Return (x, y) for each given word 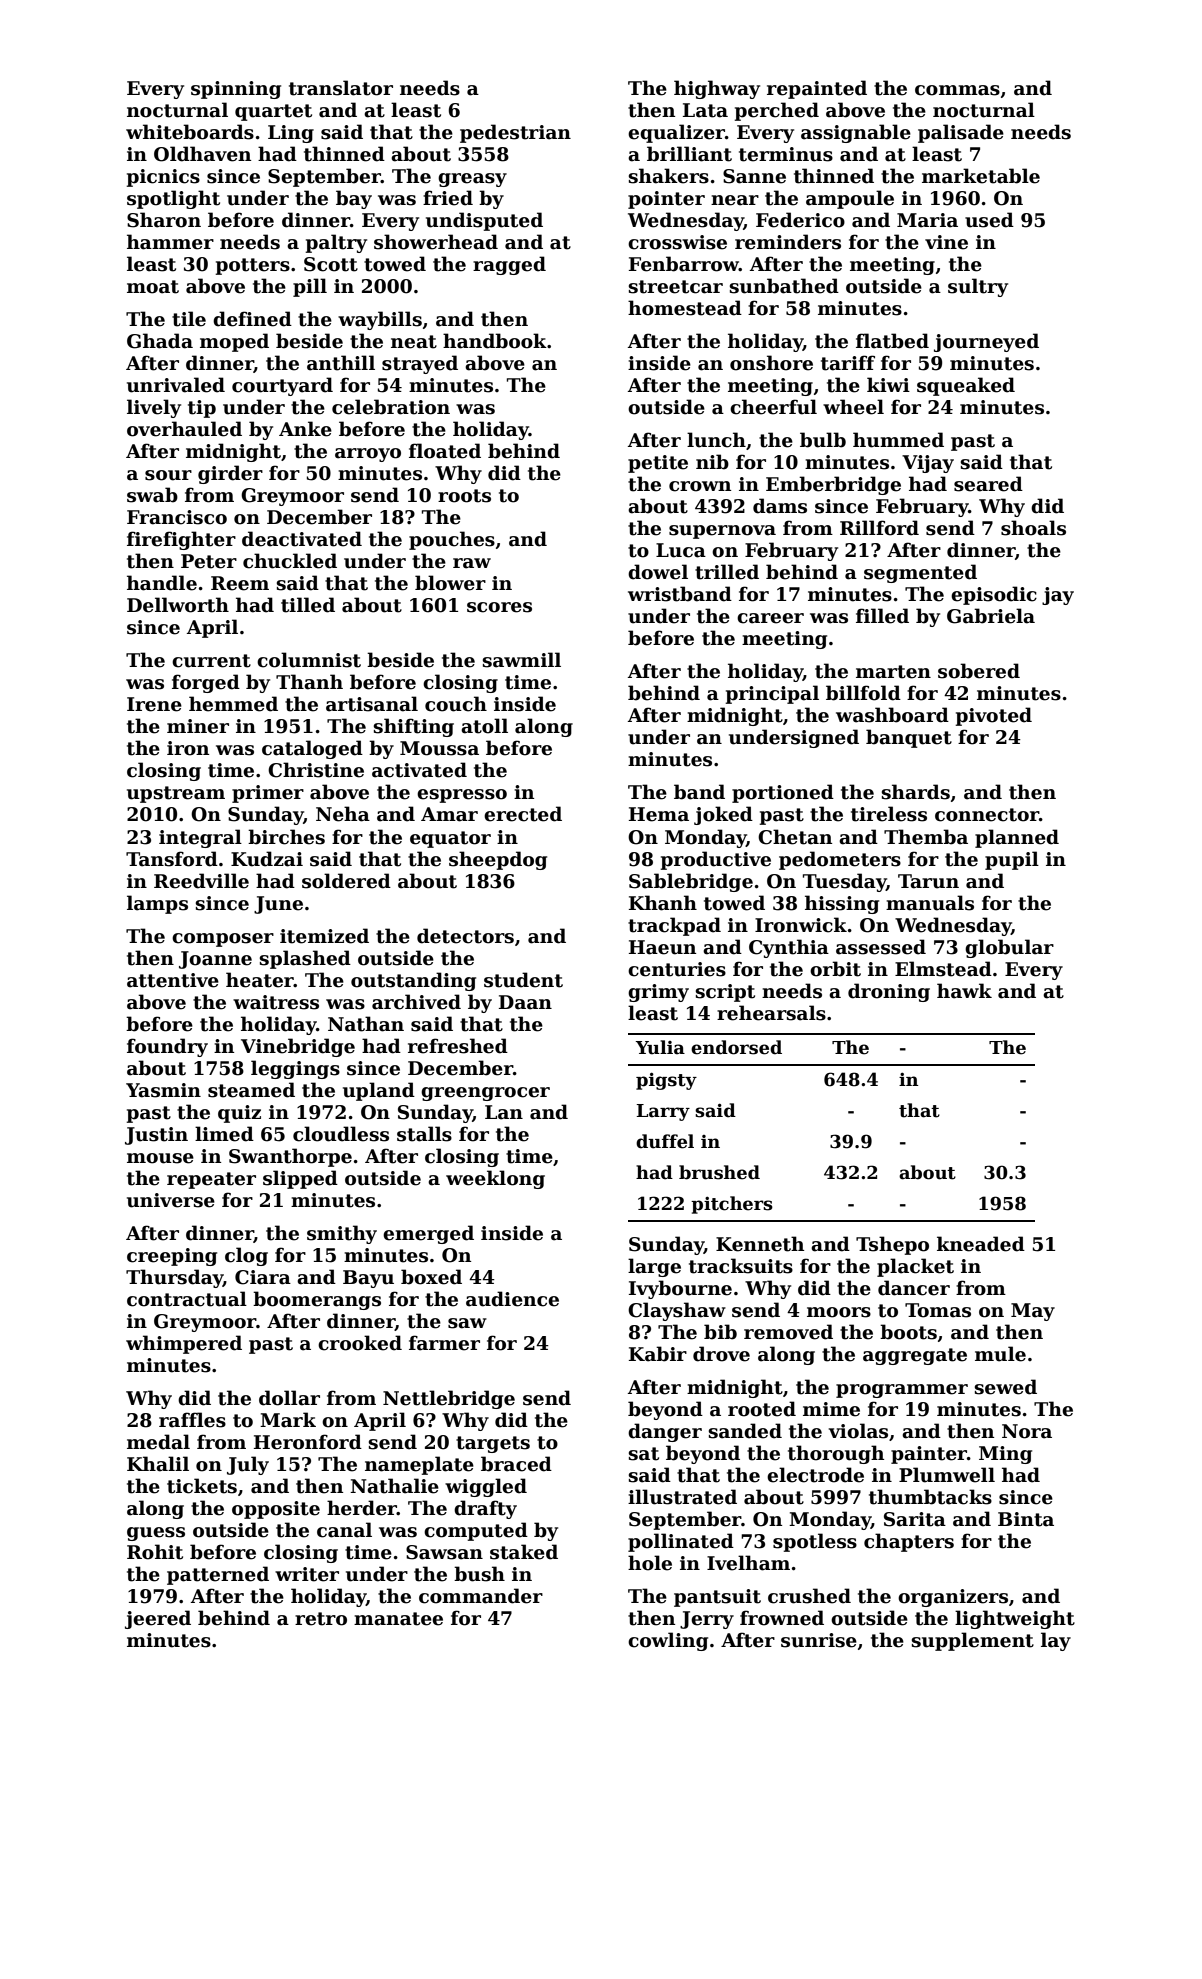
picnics (163, 178)
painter (929, 1455)
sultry (978, 287)
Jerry (707, 1620)
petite (658, 464)
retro (321, 1619)
